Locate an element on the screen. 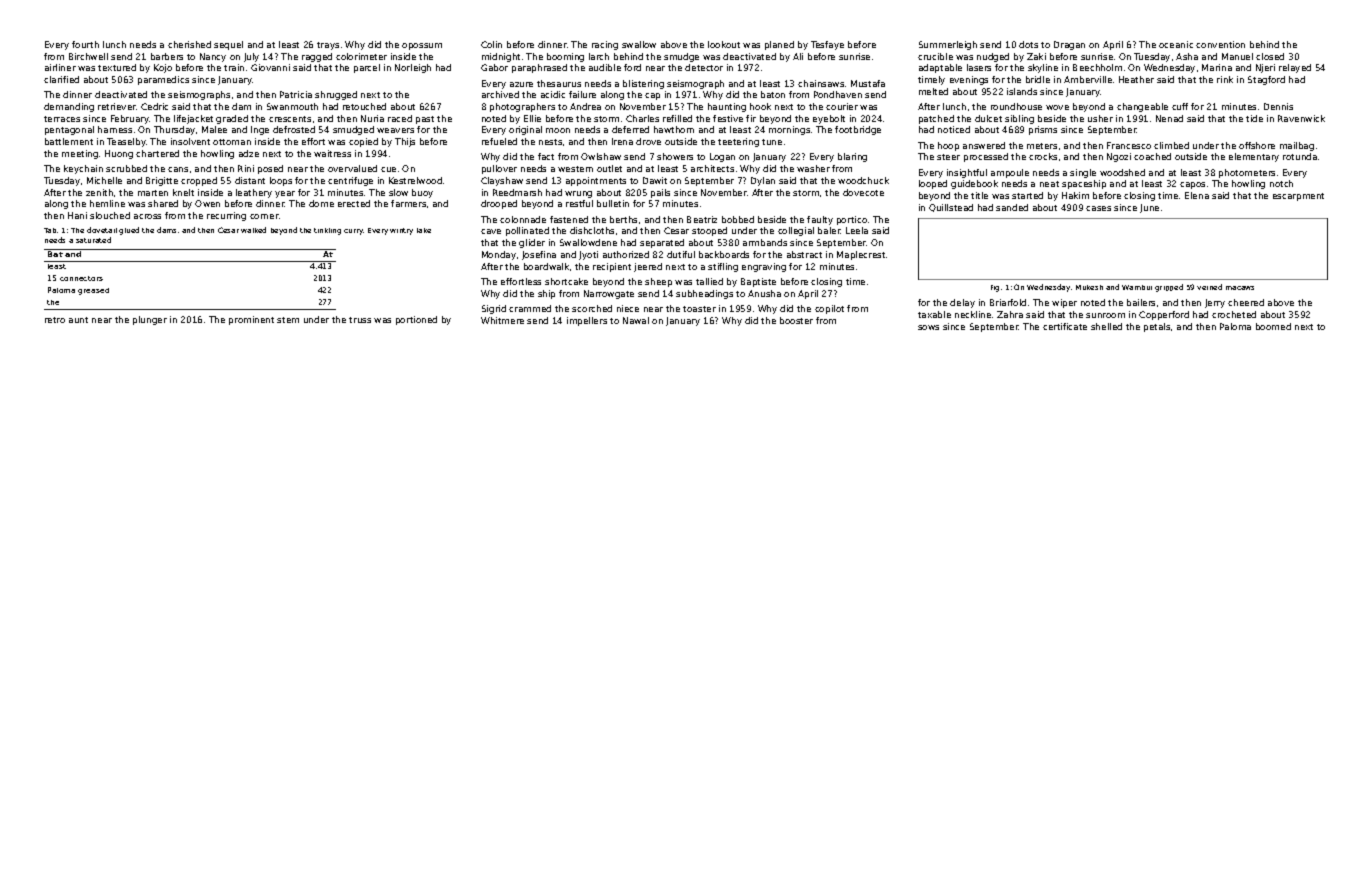 This screenshot has width=1372, height=887. stifling is located at coordinates (723, 267).
